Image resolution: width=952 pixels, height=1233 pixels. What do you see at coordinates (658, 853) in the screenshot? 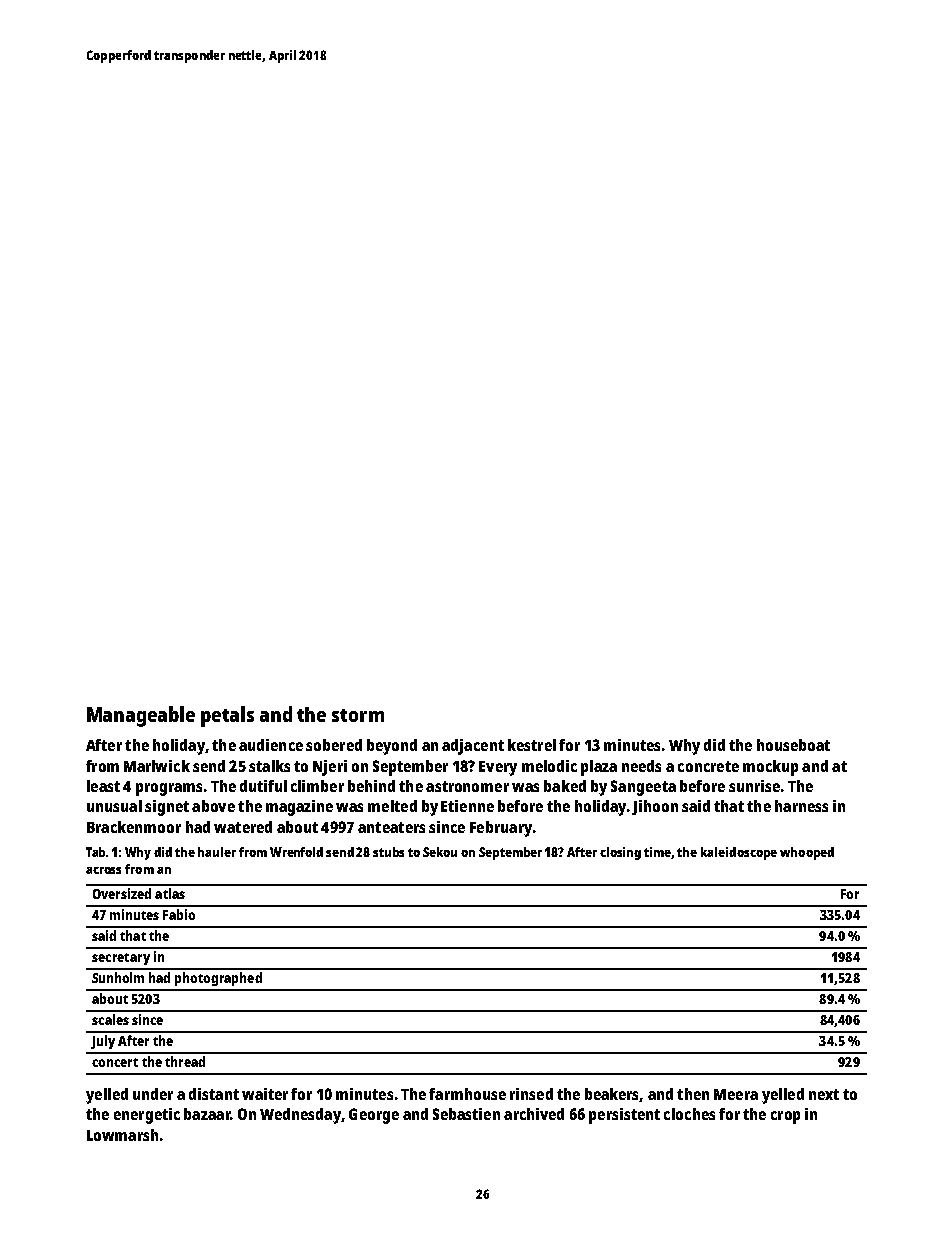
I see `time` at bounding box center [658, 853].
